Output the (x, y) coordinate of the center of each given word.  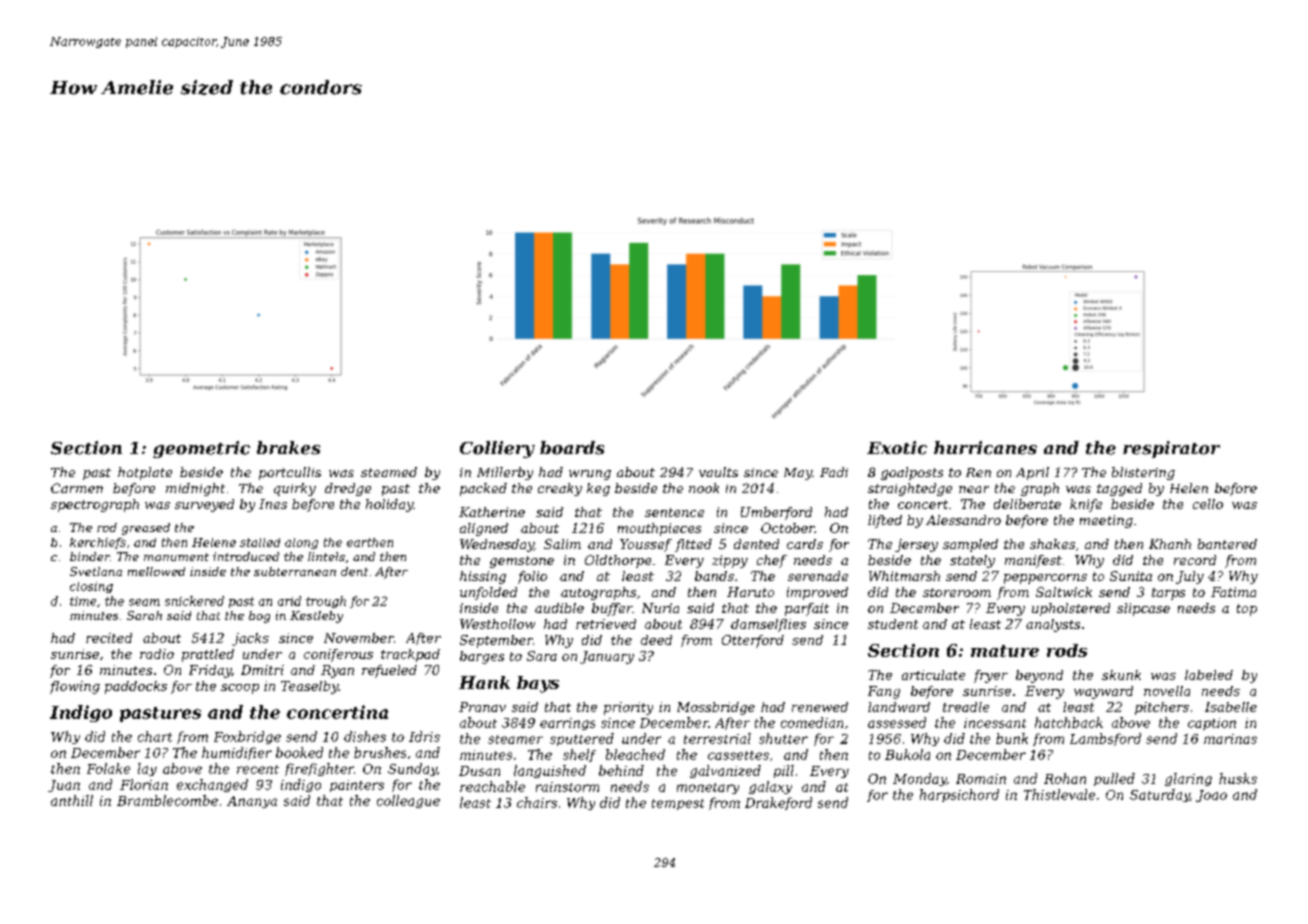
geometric (201, 449)
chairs (537, 802)
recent (258, 769)
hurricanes (985, 448)
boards (572, 448)
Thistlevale (1059, 794)
